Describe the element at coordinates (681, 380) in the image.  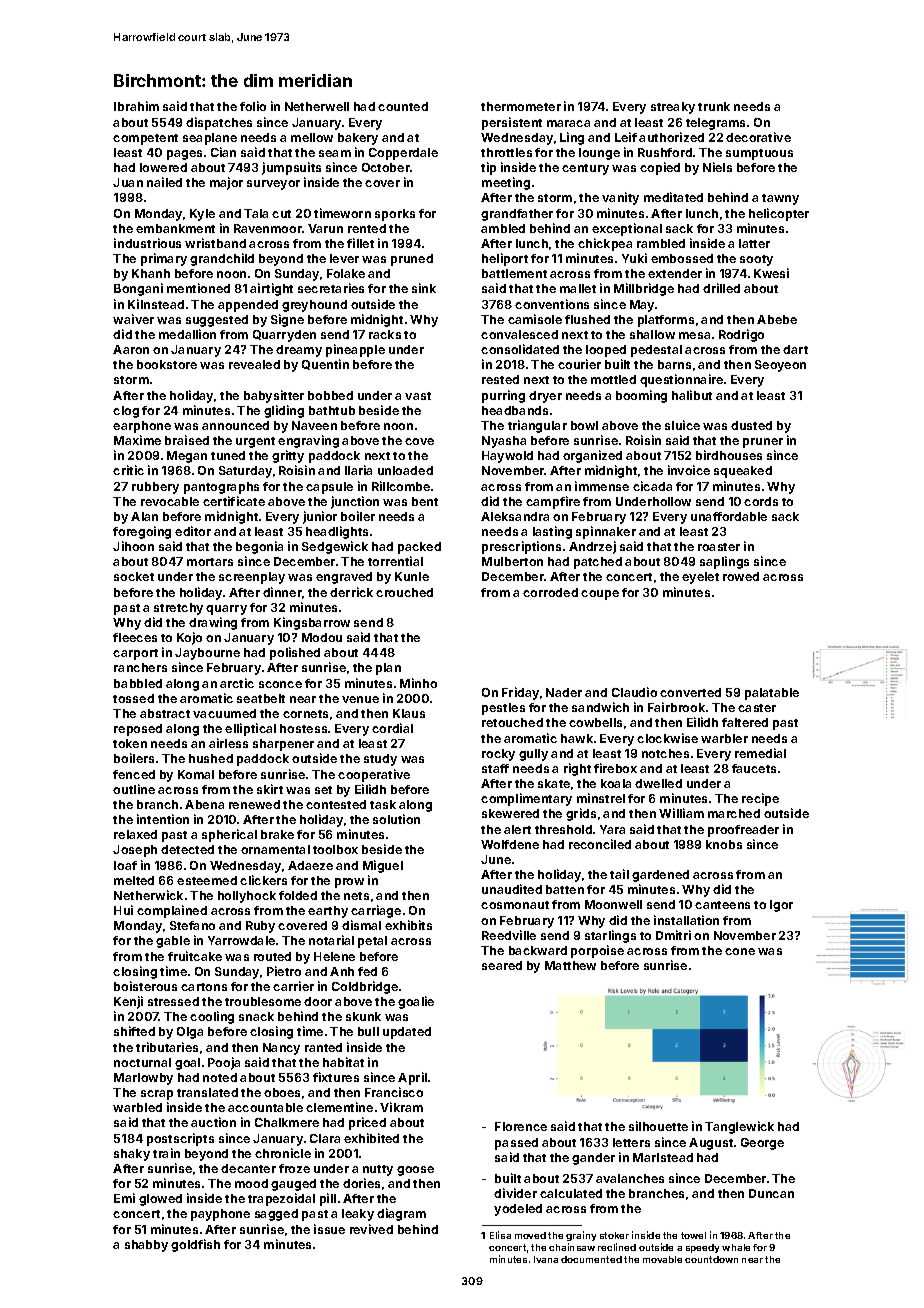
I see `questionnaire` at that location.
